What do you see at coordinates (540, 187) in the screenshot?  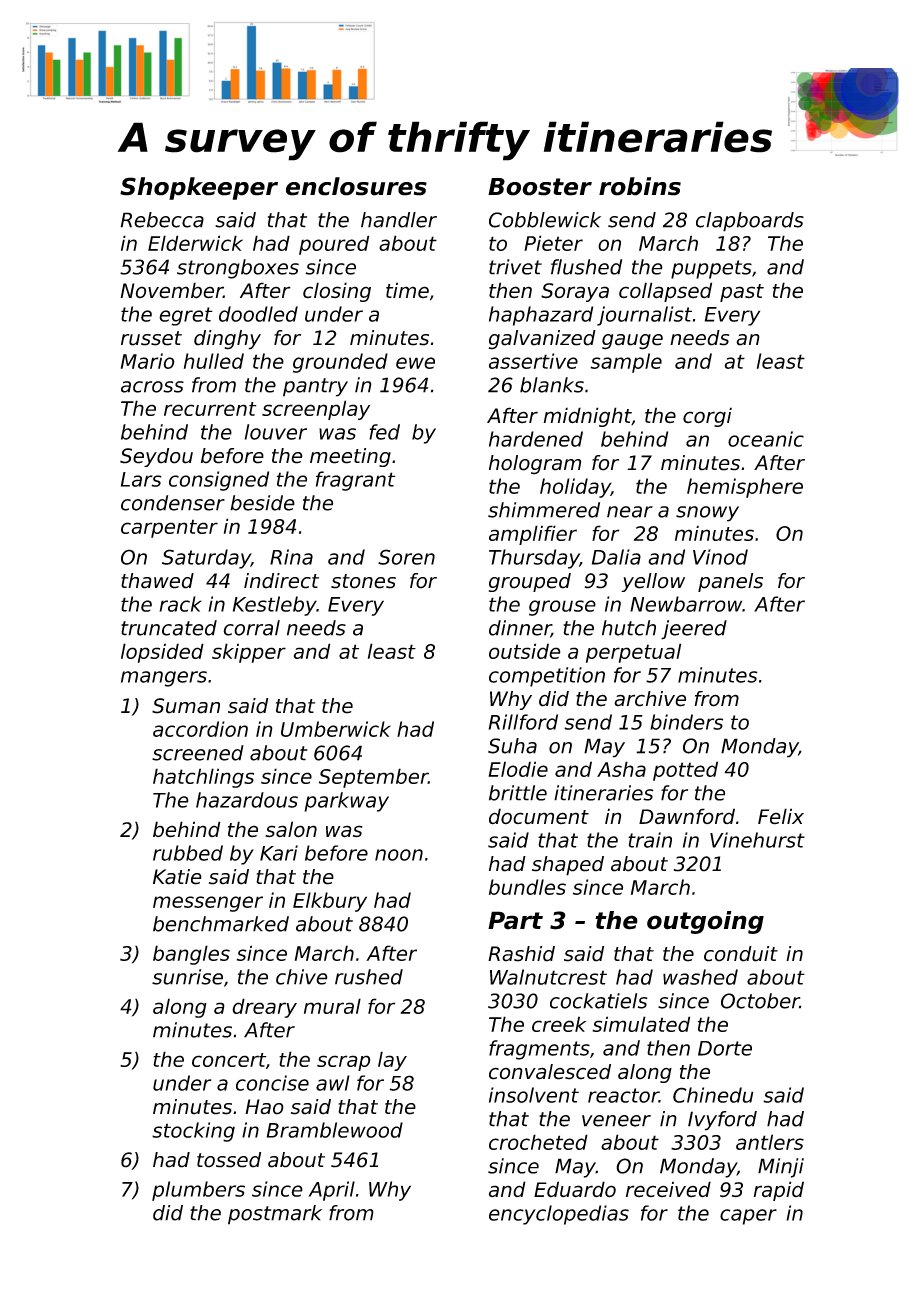 I see `Booster` at bounding box center [540, 187].
